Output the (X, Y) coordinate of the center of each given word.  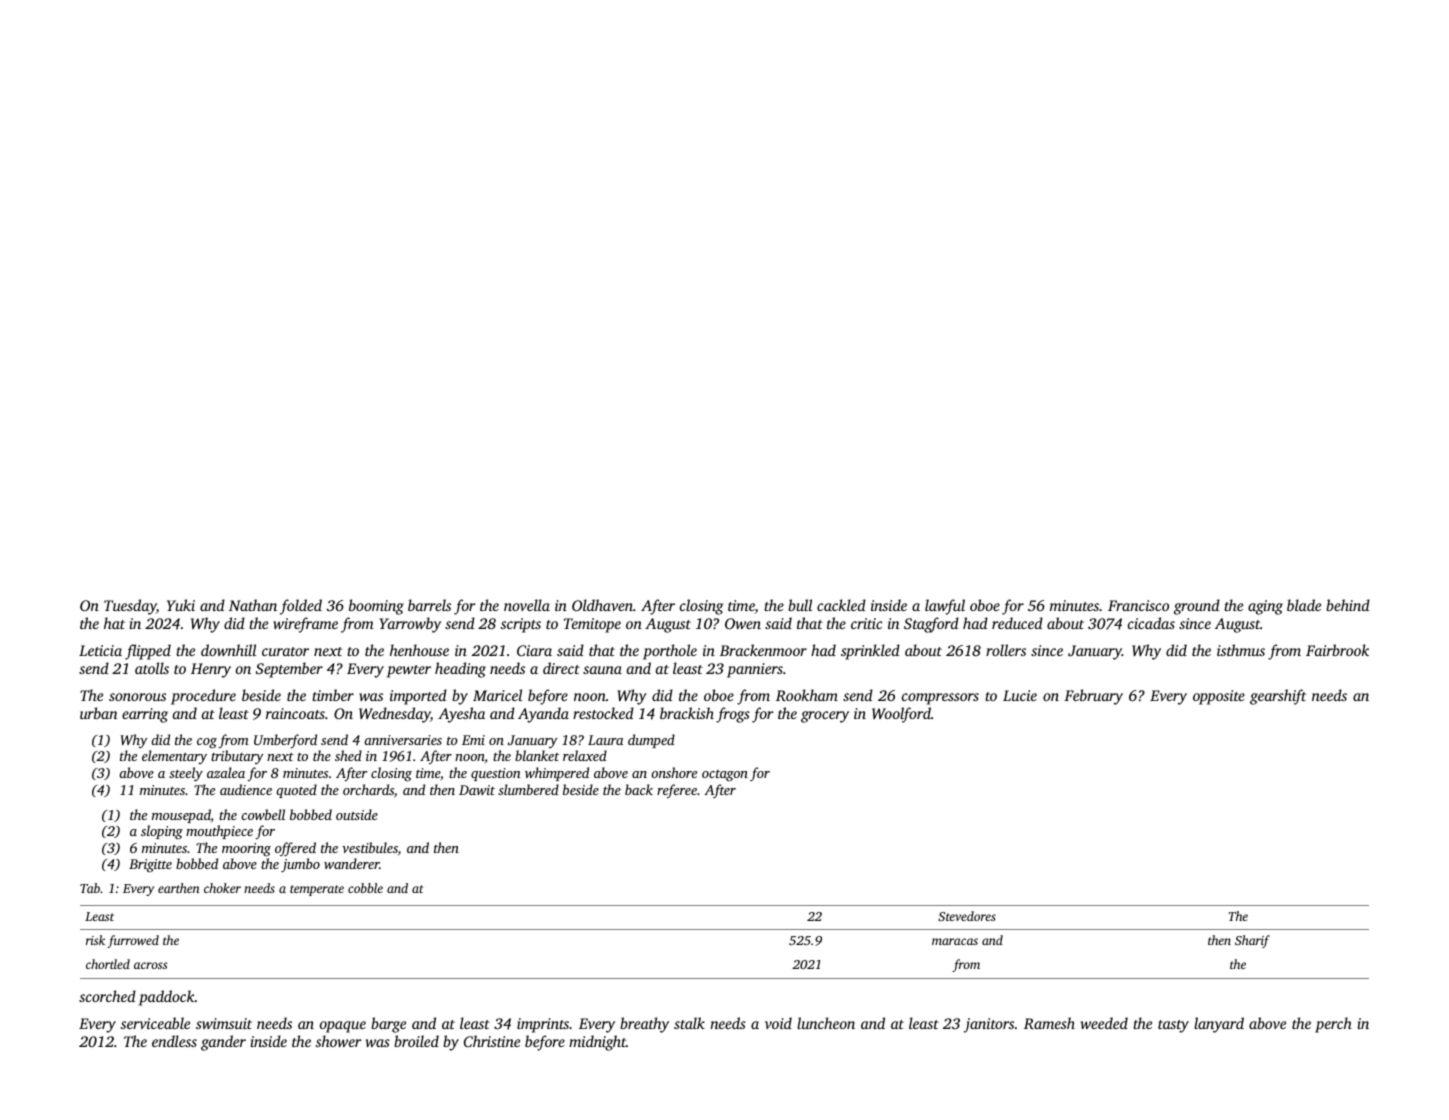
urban (99, 713)
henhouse (419, 650)
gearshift (1278, 697)
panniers (755, 670)
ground (1197, 607)
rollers (1006, 650)
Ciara (534, 650)
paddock (167, 998)
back (639, 789)
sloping (162, 832)
